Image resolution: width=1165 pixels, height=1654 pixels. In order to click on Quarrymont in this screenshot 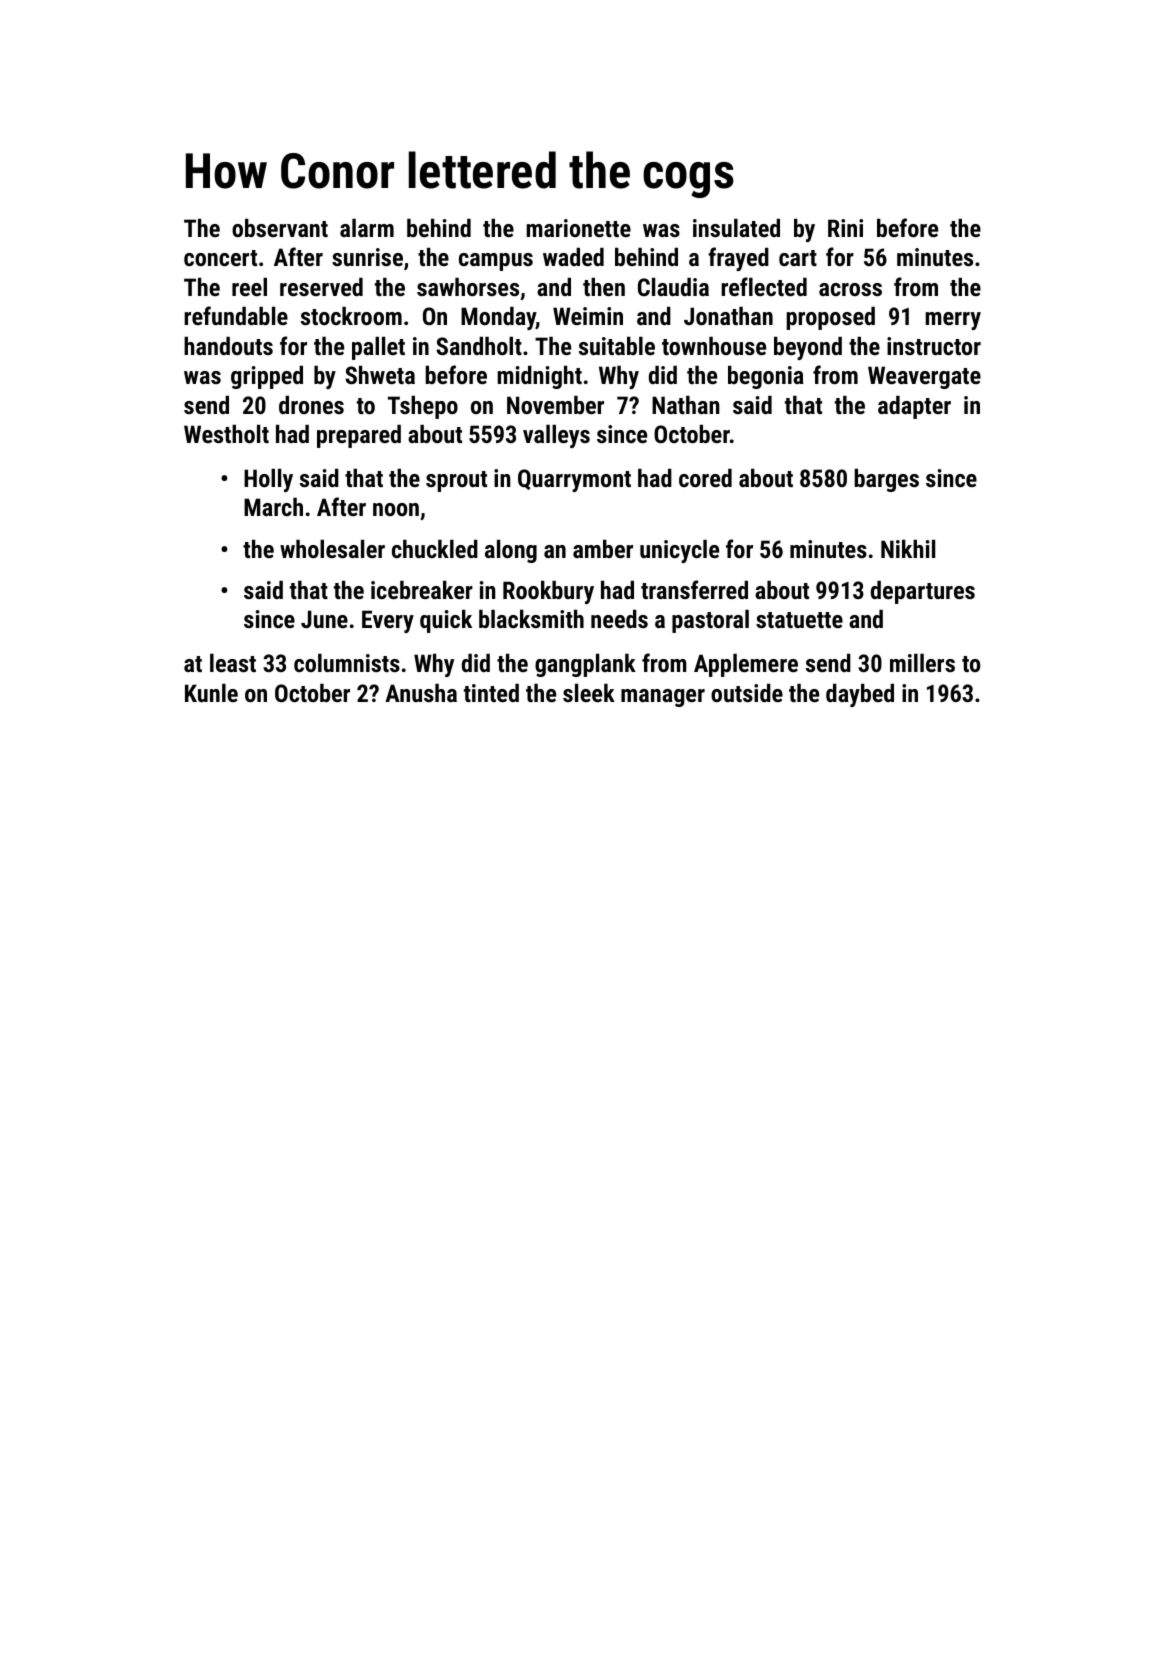, I will do `click(574, 480)`.
